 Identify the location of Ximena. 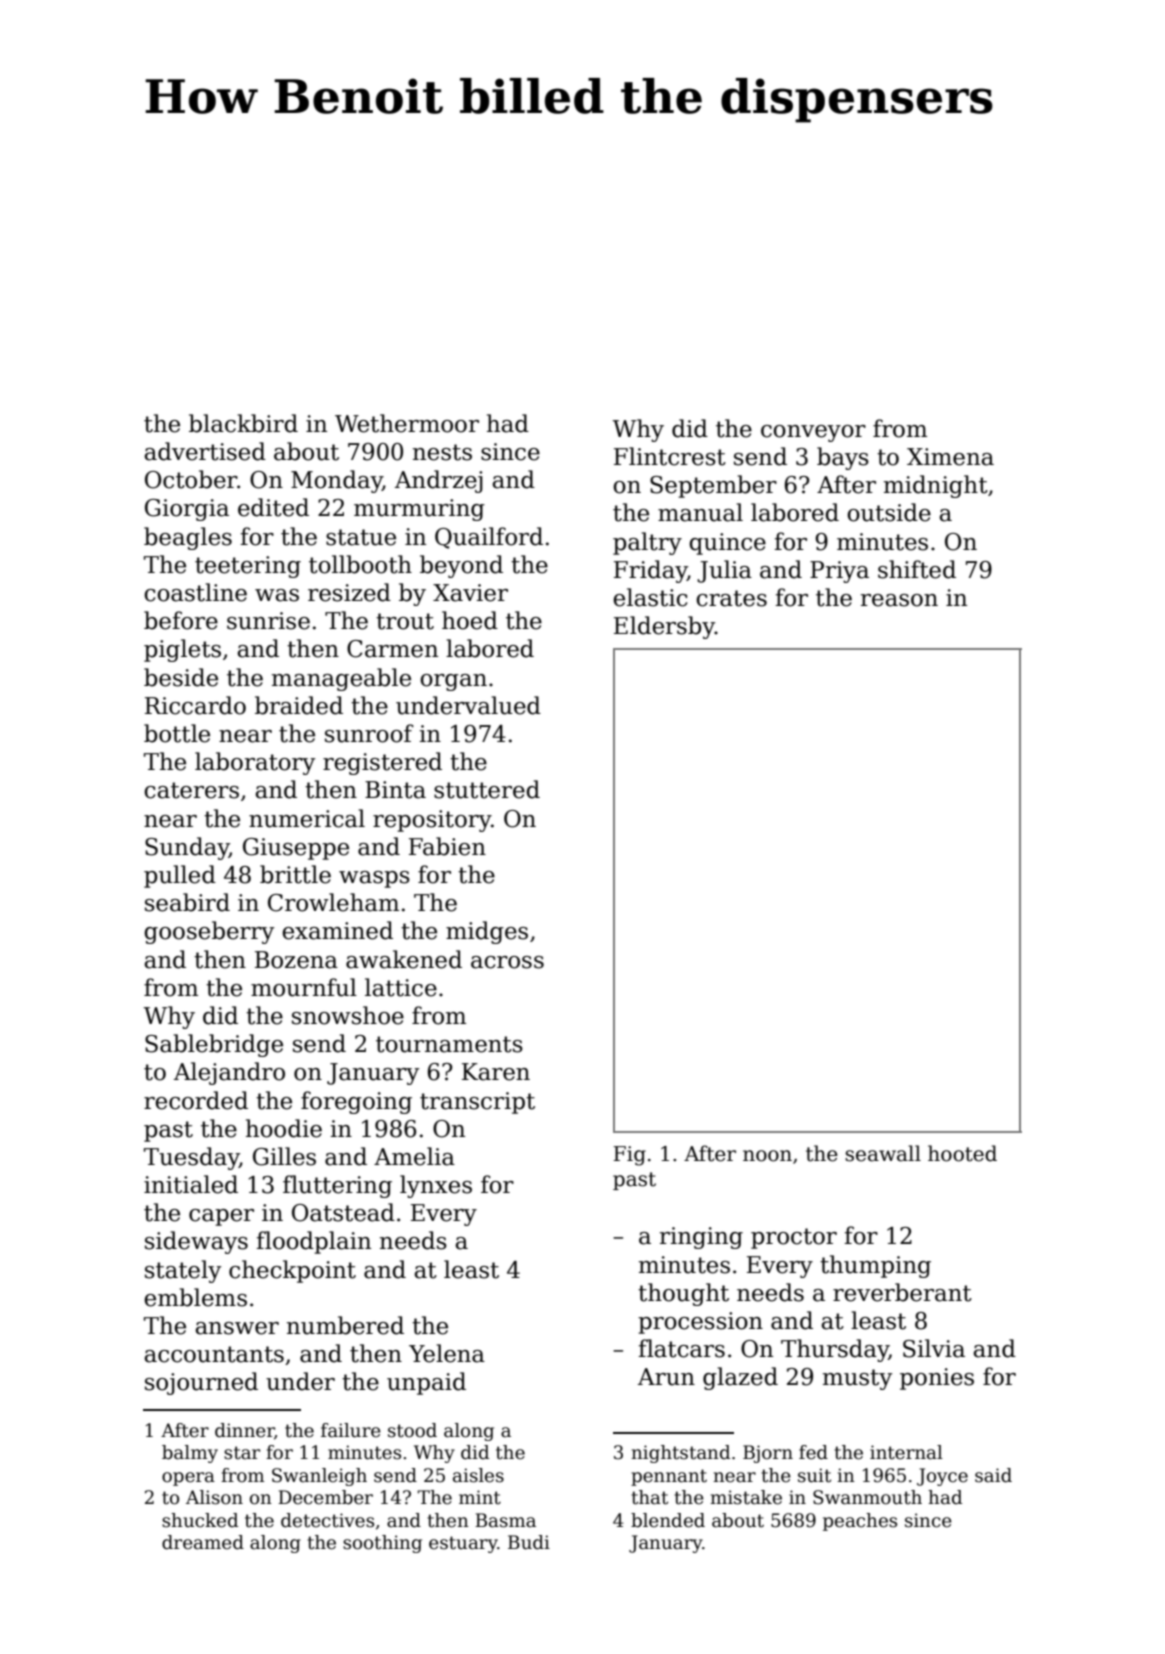
(950, 457).
